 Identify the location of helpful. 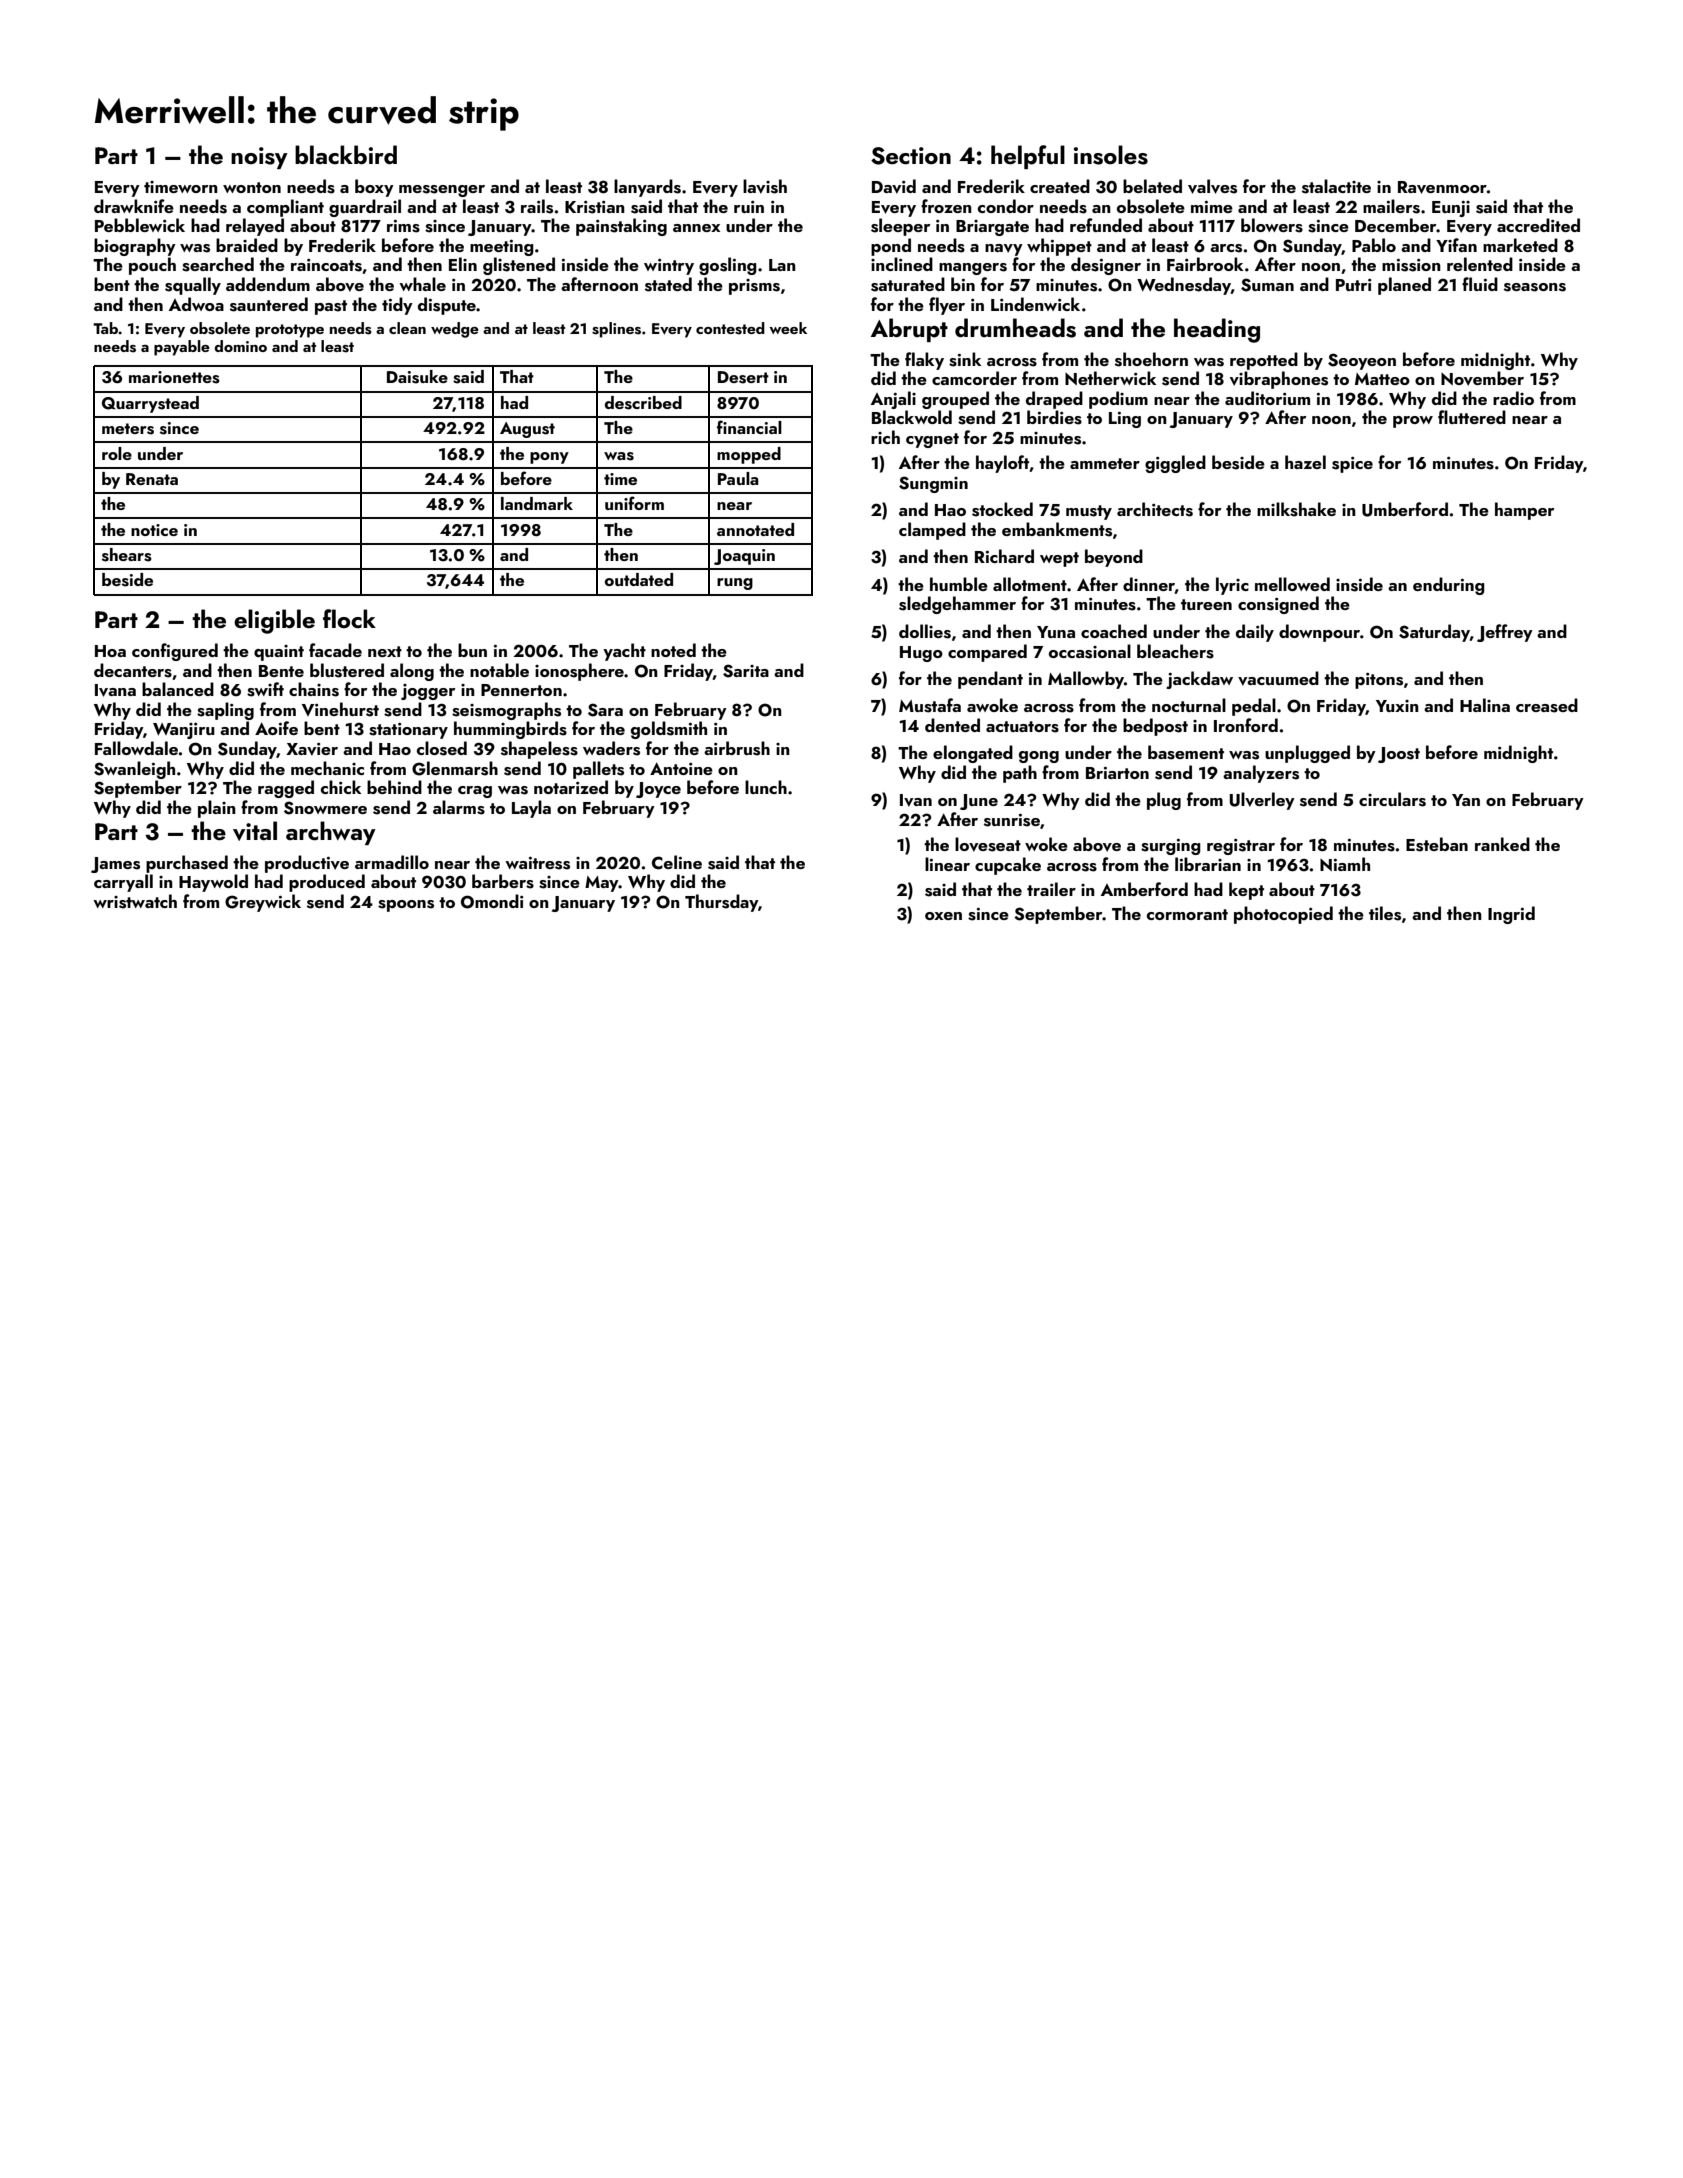
(1028, 157).
